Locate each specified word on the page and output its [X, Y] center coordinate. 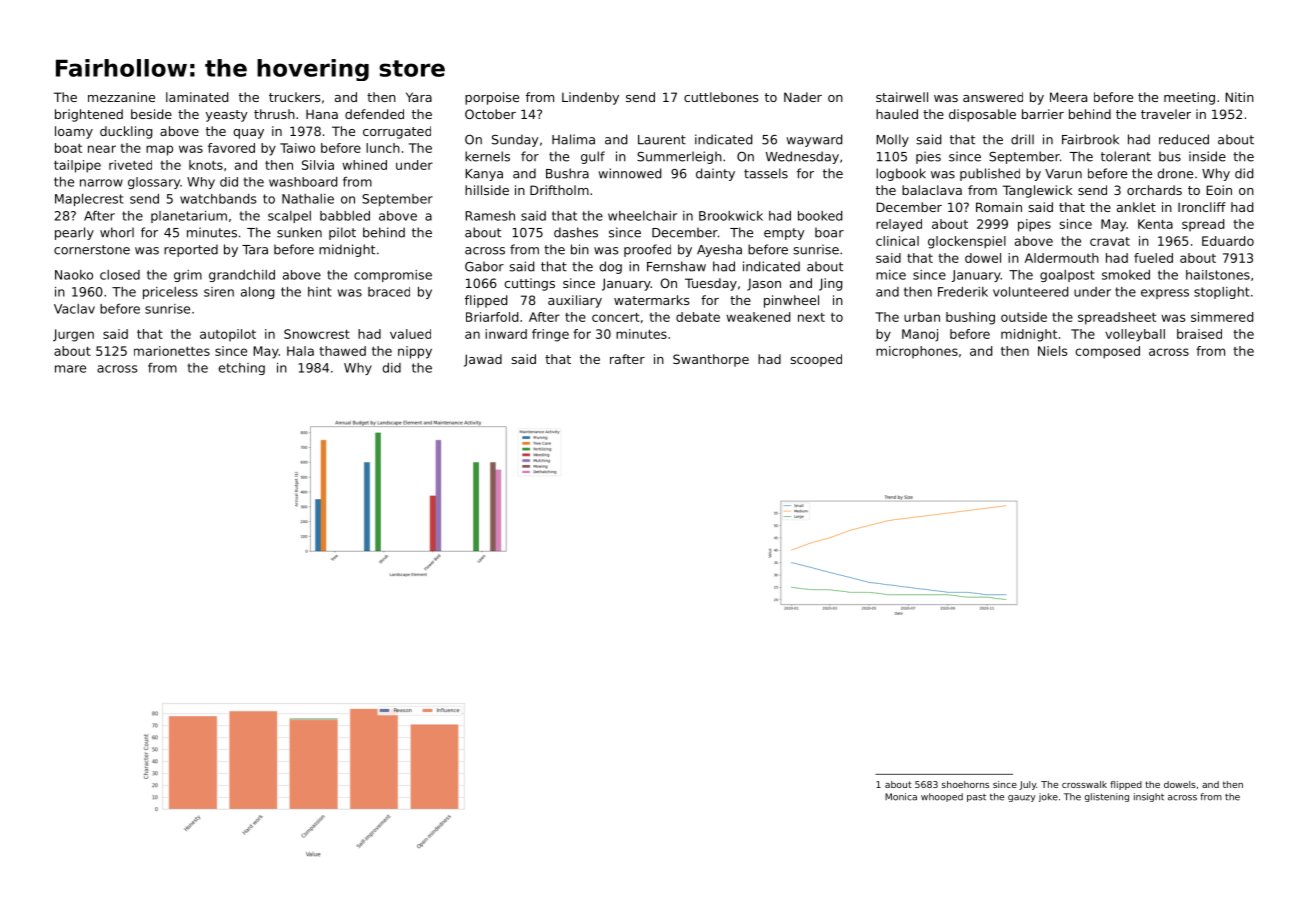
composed [1107, 352]
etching [242, 369]
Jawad [483, 360]
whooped [942, 797]
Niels [1052, 351]
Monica [901, 797]
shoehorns [965, 784]
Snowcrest [317, 334]
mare [70, 369]
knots [206, 165]
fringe [550, 335]
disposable [982, 115]
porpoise [492, 98]
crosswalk [1084, 784]
